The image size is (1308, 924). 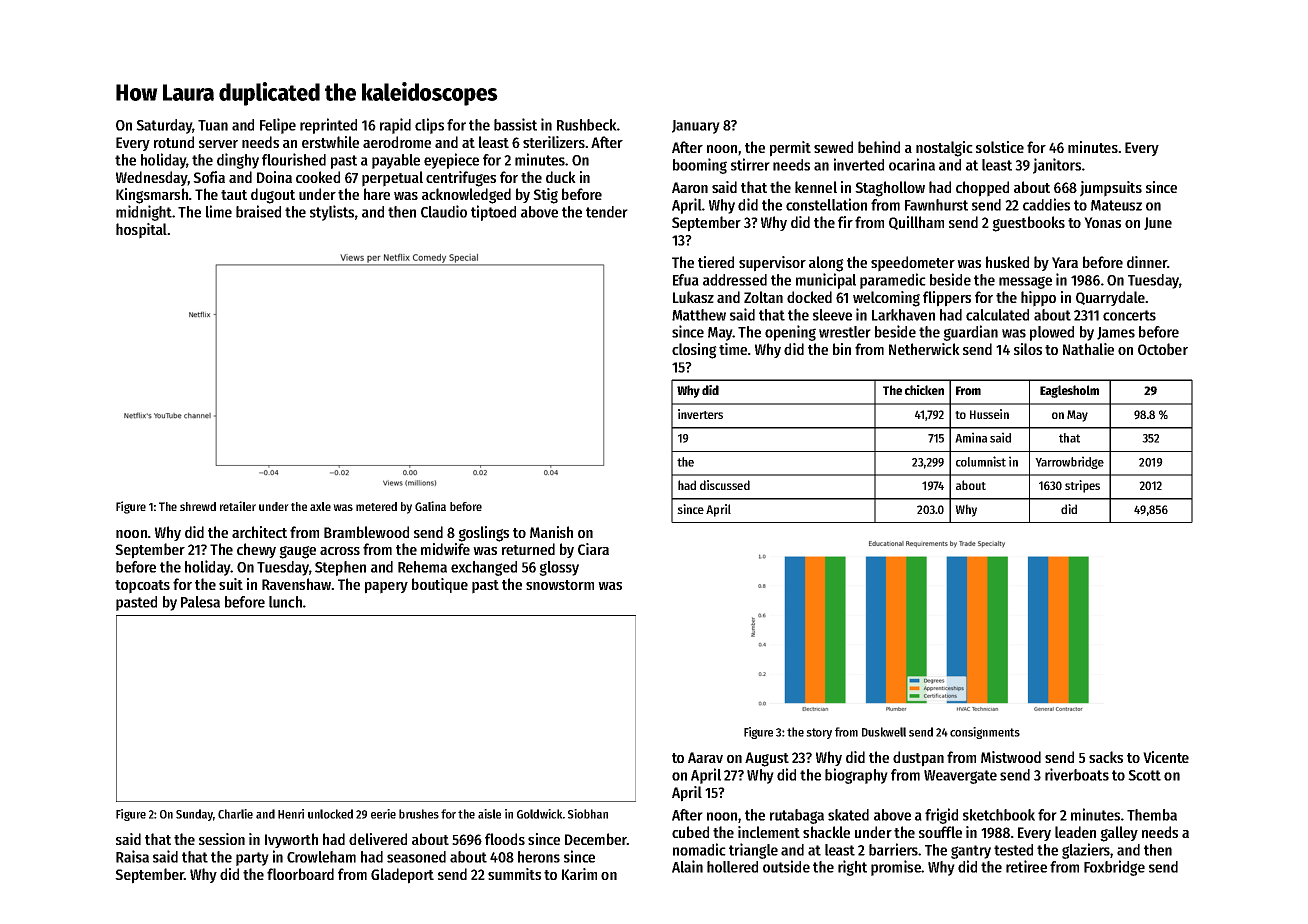 What do you see at coordinates (960, 777) in the document?
I see `Weavergate` at bounding box center [960, 777].
